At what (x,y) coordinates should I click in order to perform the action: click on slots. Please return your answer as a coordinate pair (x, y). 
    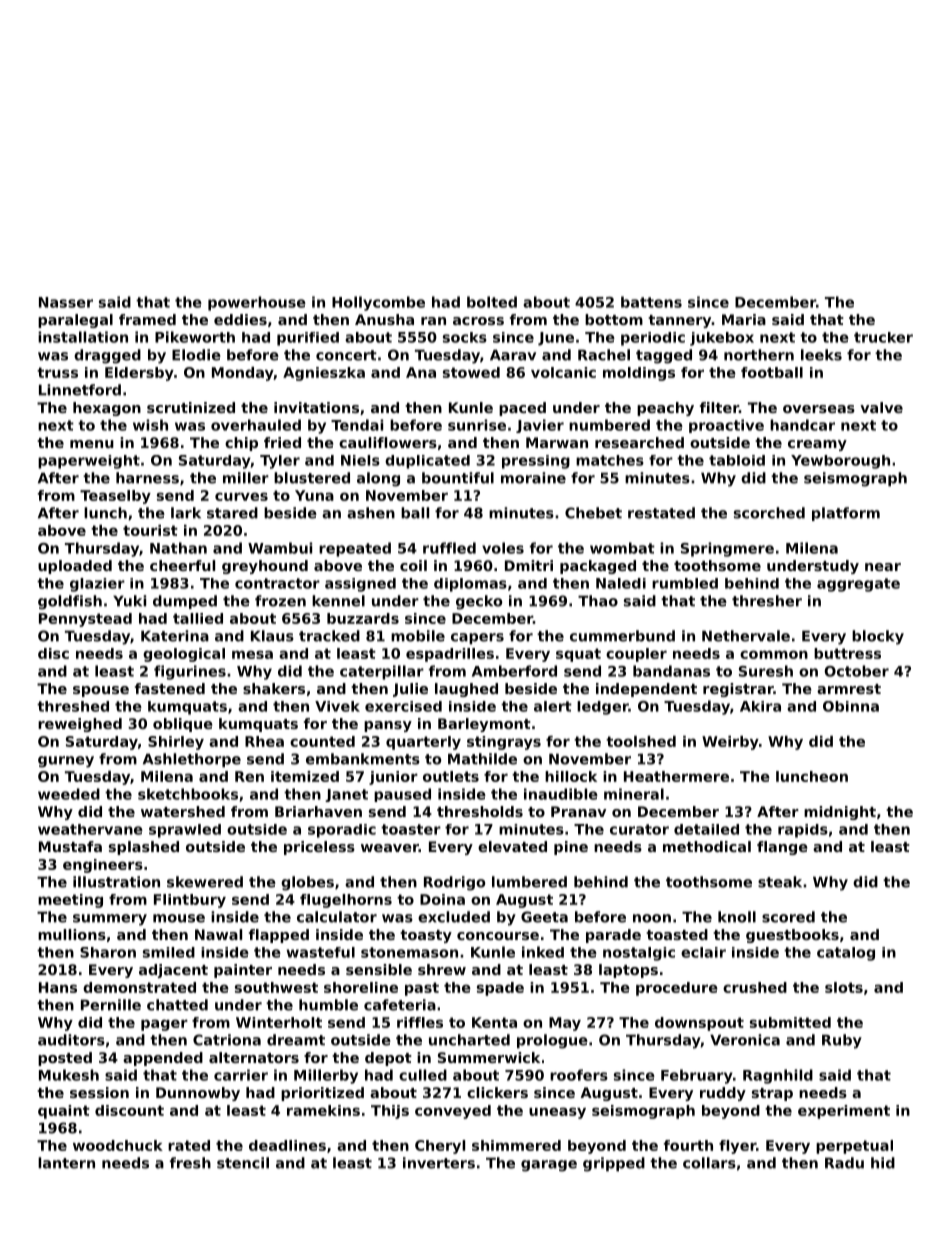
    Looking at the image, I should click on (844, 987).
